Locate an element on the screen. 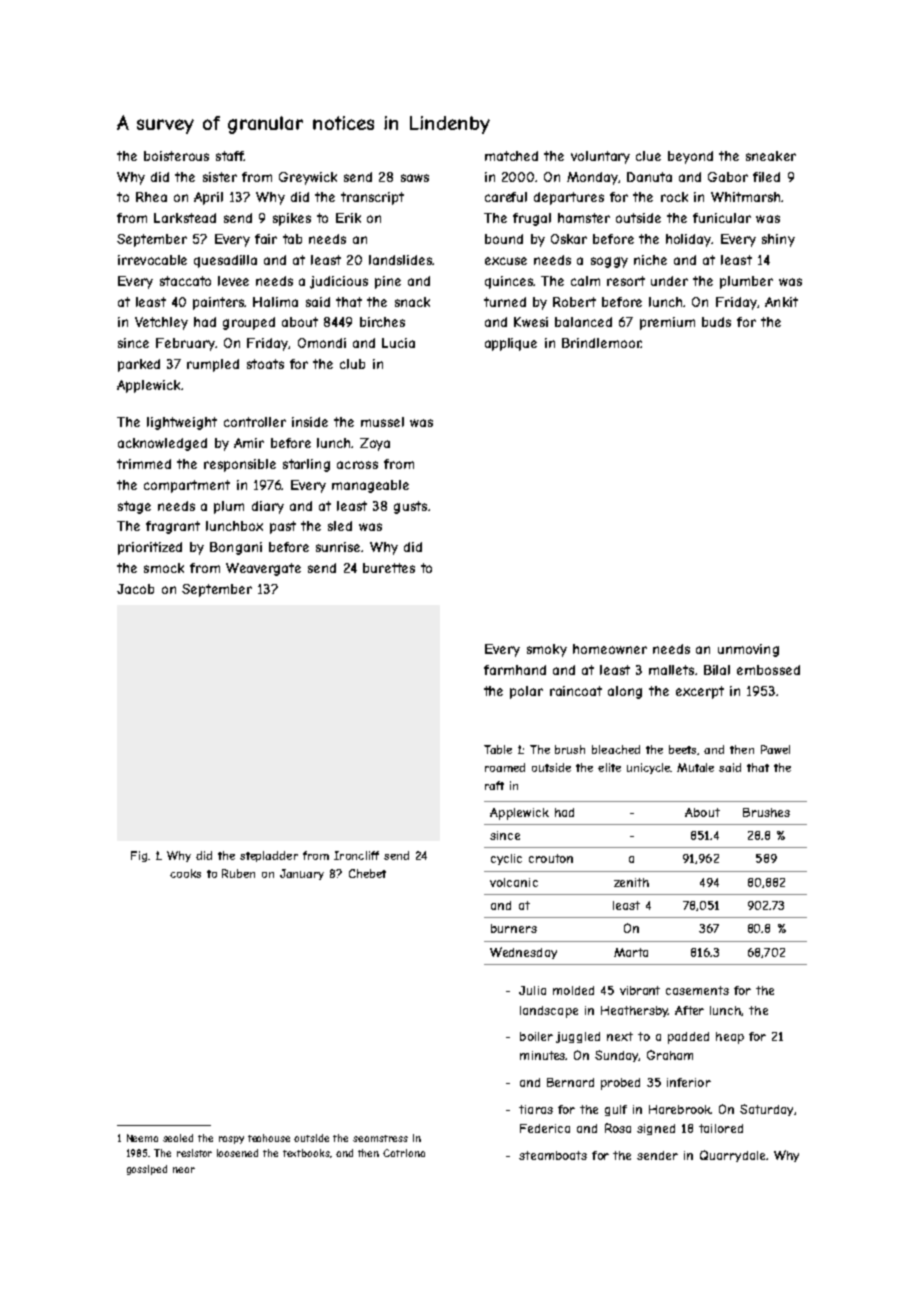 This screenshot has height=1314, width=924. Catriona is located at coordinates (404, 1153).
